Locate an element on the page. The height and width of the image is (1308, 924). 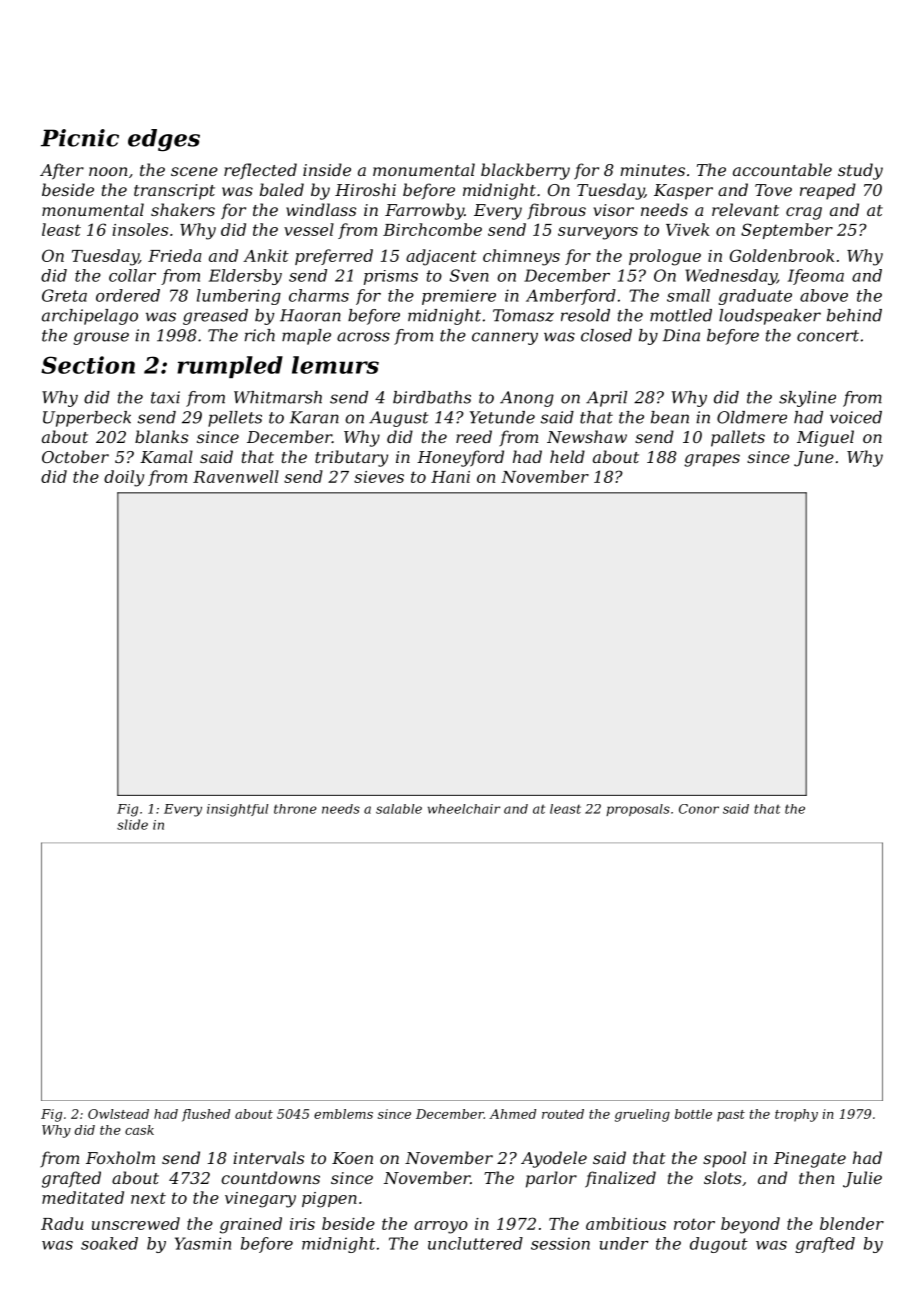
transcript is located at coordinates (174, 192).
